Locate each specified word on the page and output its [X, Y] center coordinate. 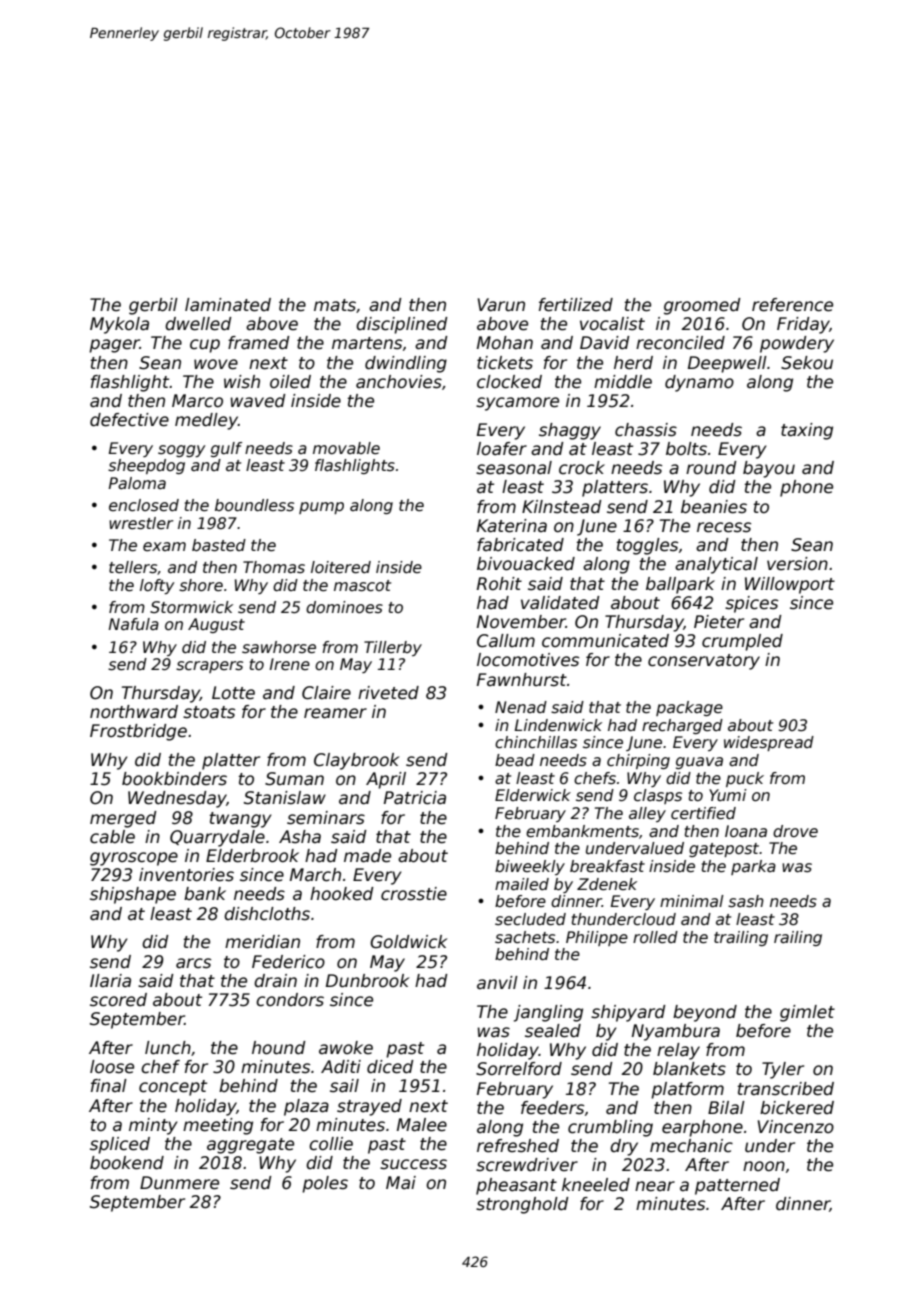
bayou [769, 469]
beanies [714, 507]
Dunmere [179, 1183]
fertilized [576, 305]
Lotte [233, 693]
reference [792, 305]
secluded [530, 919]
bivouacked [526, 564]
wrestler [141, 523]
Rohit [499, 584]
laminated [228, 305]
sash [746, 901]
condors [290, 1000]
